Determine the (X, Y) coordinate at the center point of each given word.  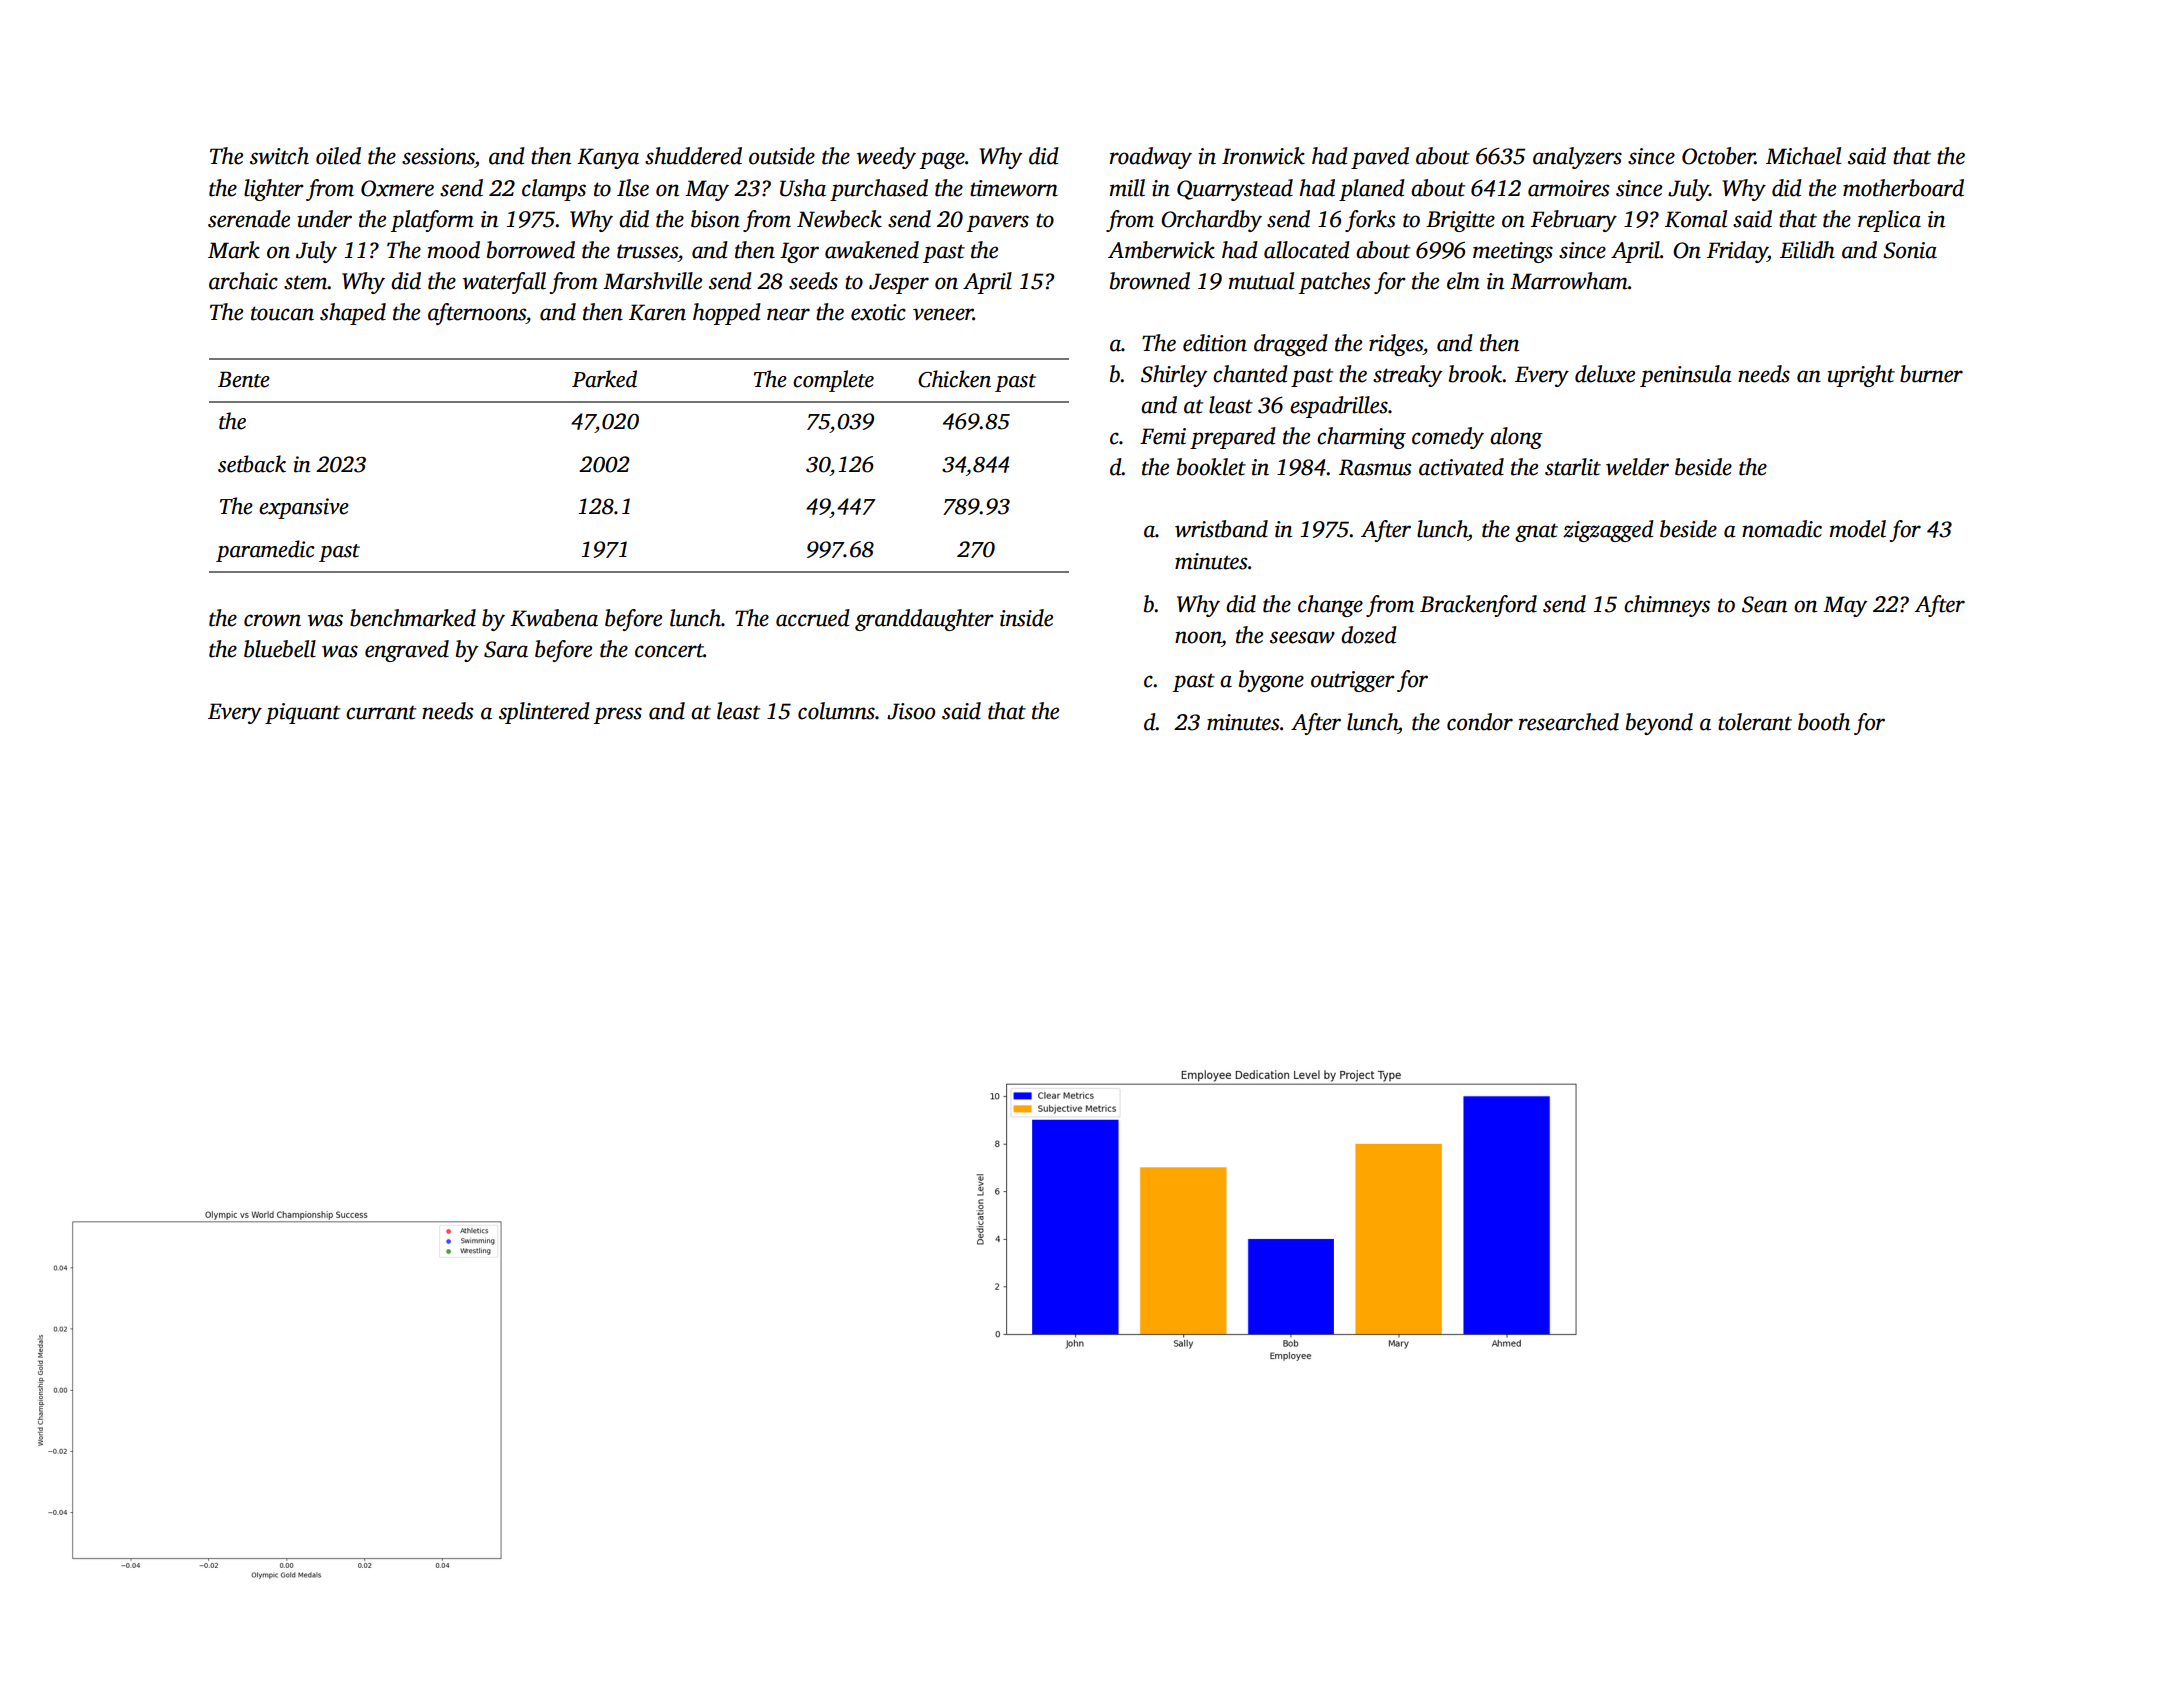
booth (1824, 722)
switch (279, 156)
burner (1931, 374)
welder (1637, 467)
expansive (304, 508)
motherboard (1903, 188)
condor (1480, 722)
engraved (407, 651)
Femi (1163, 436)
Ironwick (1263, 156)
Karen (657, 312)
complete (833, 381)
